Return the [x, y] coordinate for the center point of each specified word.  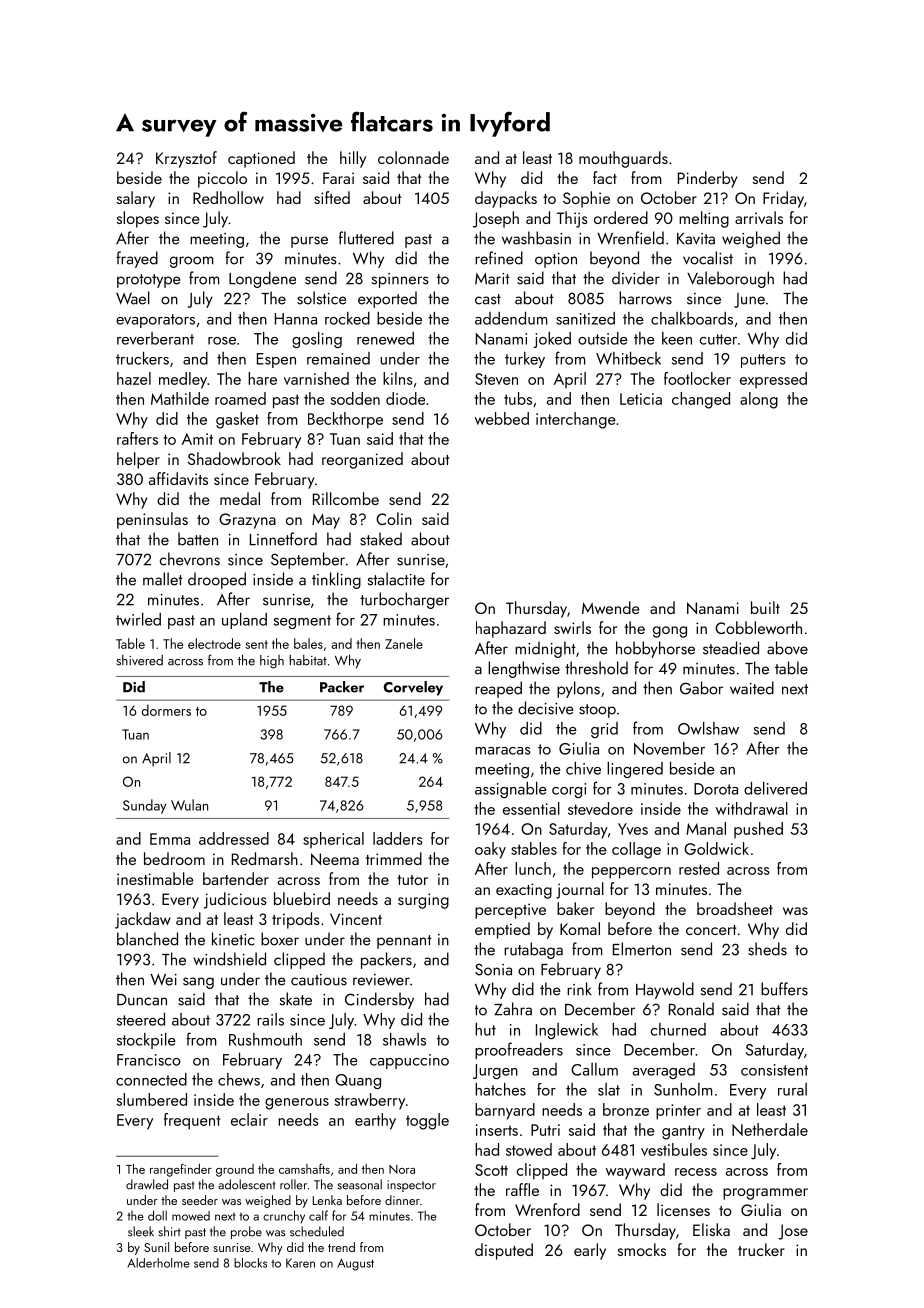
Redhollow [228, 197]
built [765, 607]
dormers [166, 710]
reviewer [381, 980]
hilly [353, 159]
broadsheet [735, 908]
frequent [192, 1121]
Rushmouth [265, 1039]
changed [701, 400]
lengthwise [524, 669]
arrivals [759, 217]
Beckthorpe [345, 420]
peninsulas [152, 520]
